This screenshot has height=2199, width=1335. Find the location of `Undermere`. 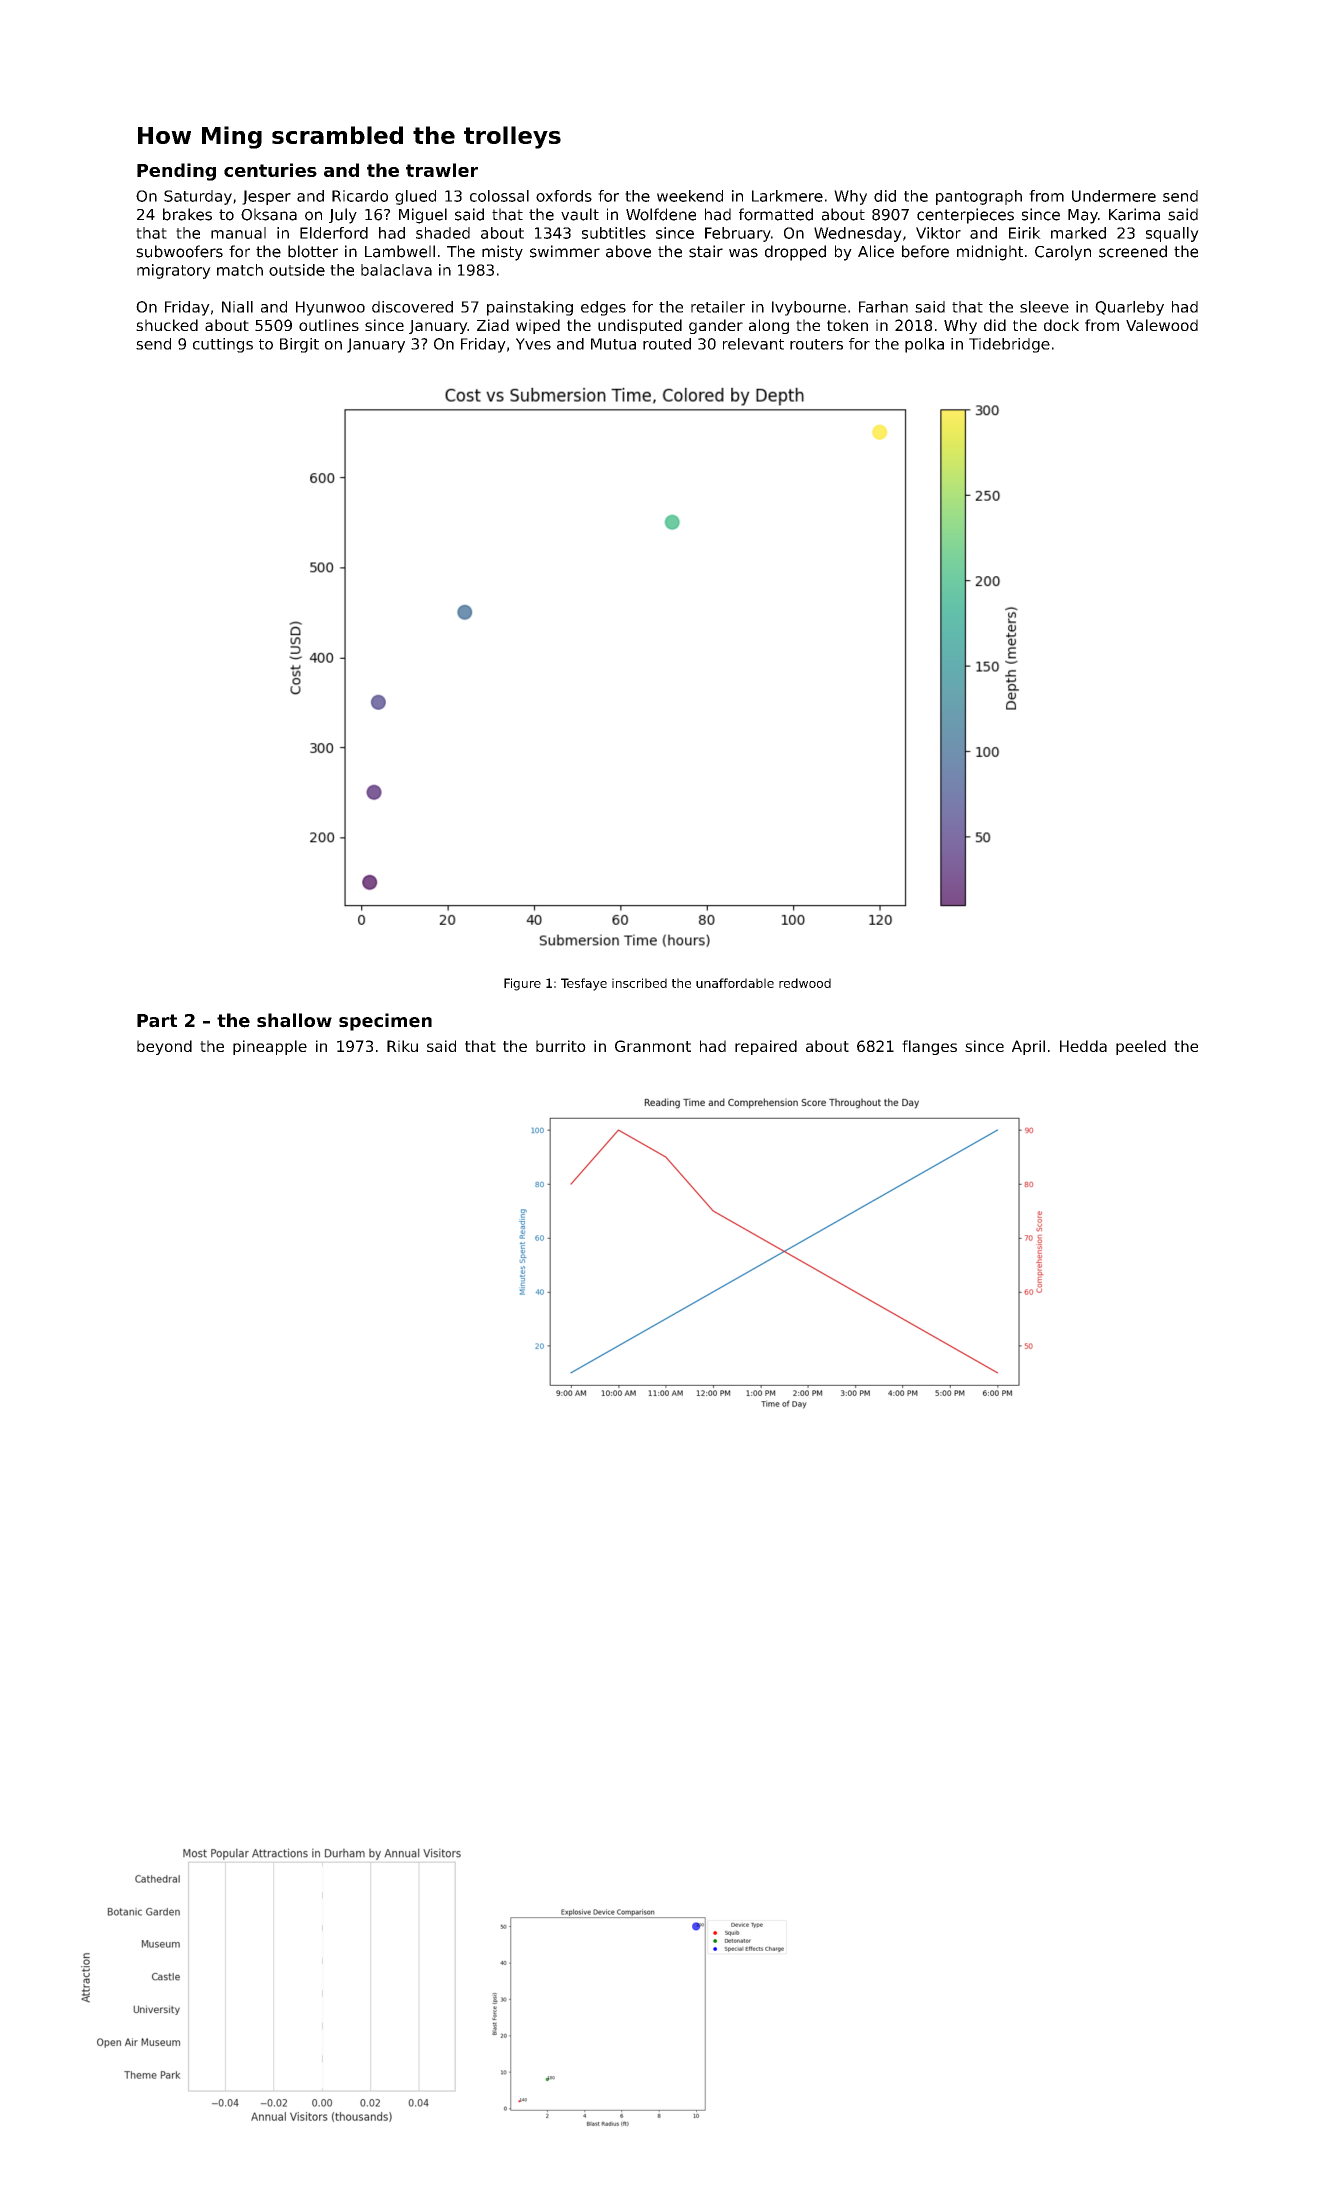

Undermere is located at coordinates (1114, 196).
